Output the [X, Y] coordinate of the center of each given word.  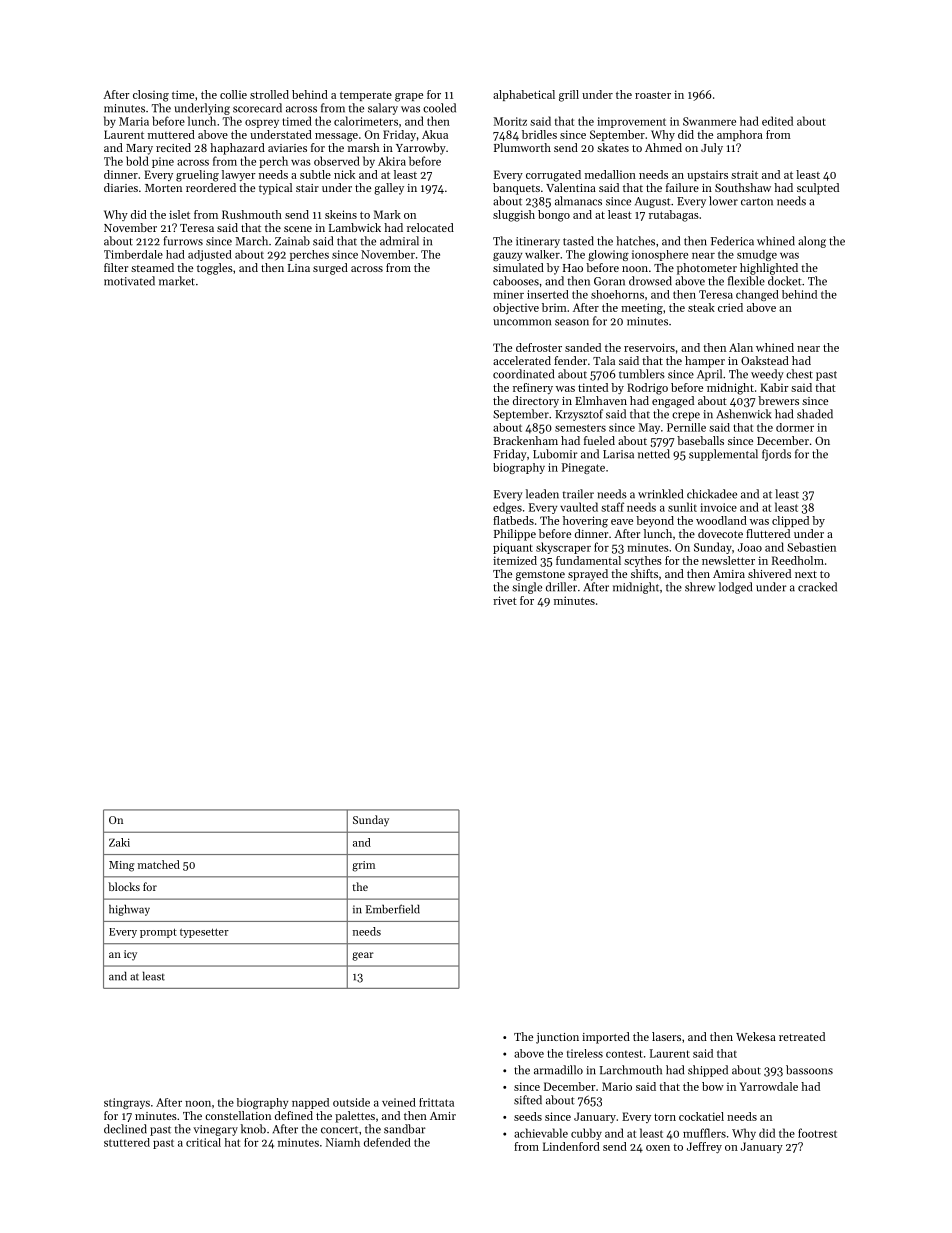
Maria [134, 121]
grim [363, 866]
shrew [700, 587]
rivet [505, 600]
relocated [430, 227]
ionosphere [660, 255]
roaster [653, 95]
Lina [299, 268]
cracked [817, 587]
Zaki [119, 842]
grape [409, 97]
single [527, 588]
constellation [238, 1115]
